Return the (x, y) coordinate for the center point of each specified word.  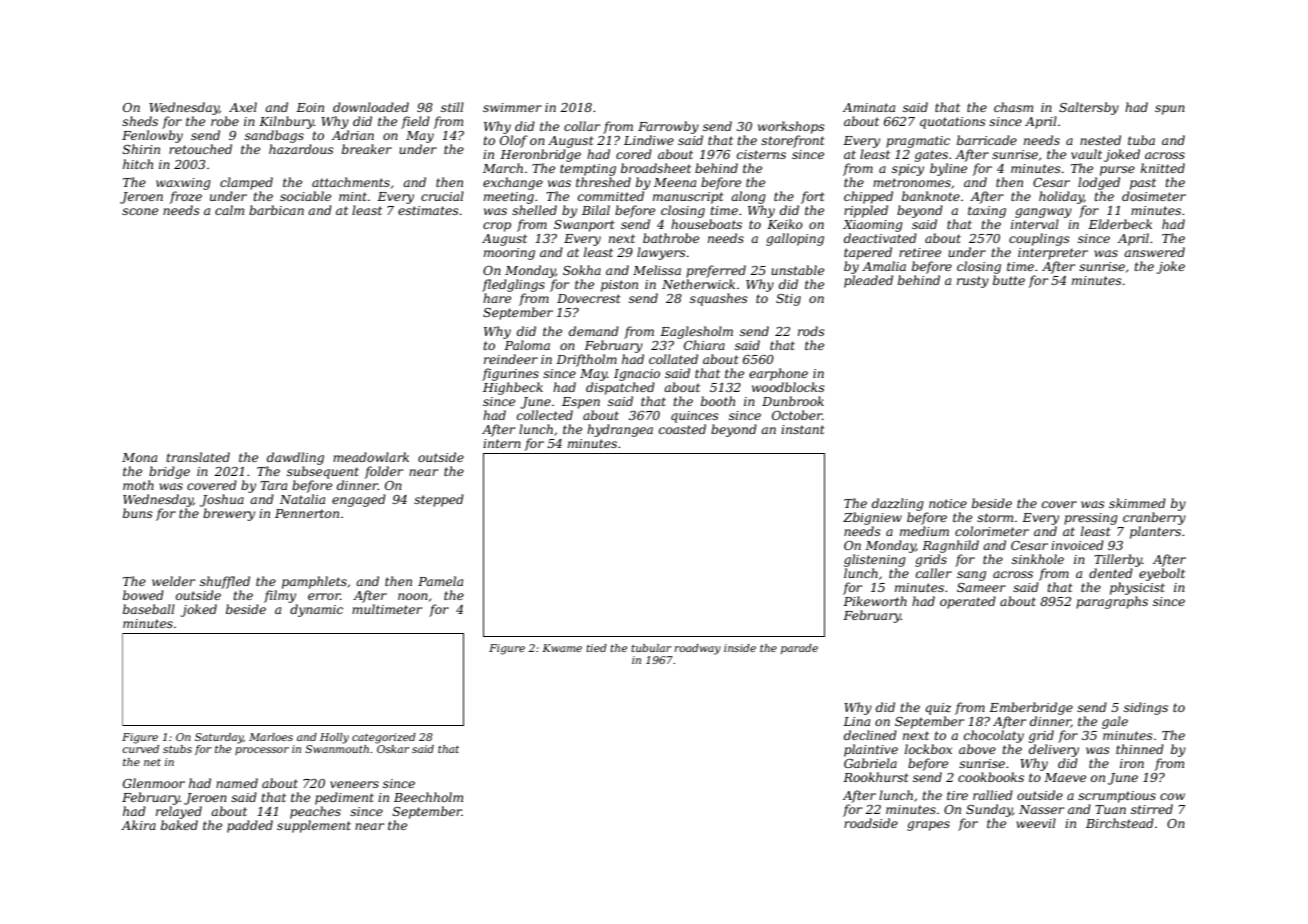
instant (803, 429)
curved (140, 749)
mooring (509, 254)
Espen (581, 403)
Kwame (562, 648)
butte (1009, 280)
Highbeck (513, 388)
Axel (243, 107)
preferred (716, 271)
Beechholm (428, 797)
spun (1170, 110)
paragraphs (1112, 602)
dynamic (316, 610)
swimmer (512, 107)
